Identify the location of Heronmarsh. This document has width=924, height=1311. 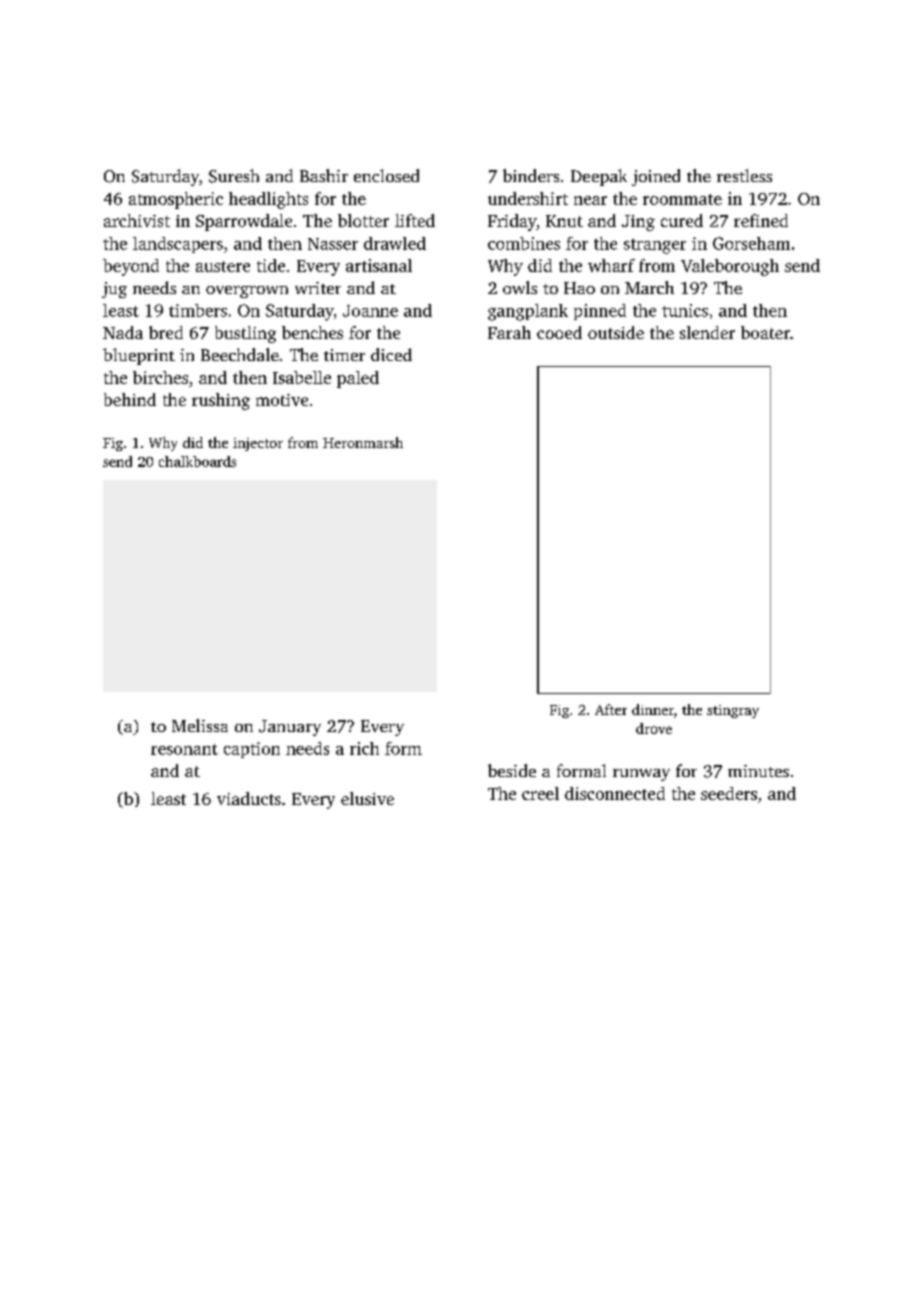
(363, 442).
